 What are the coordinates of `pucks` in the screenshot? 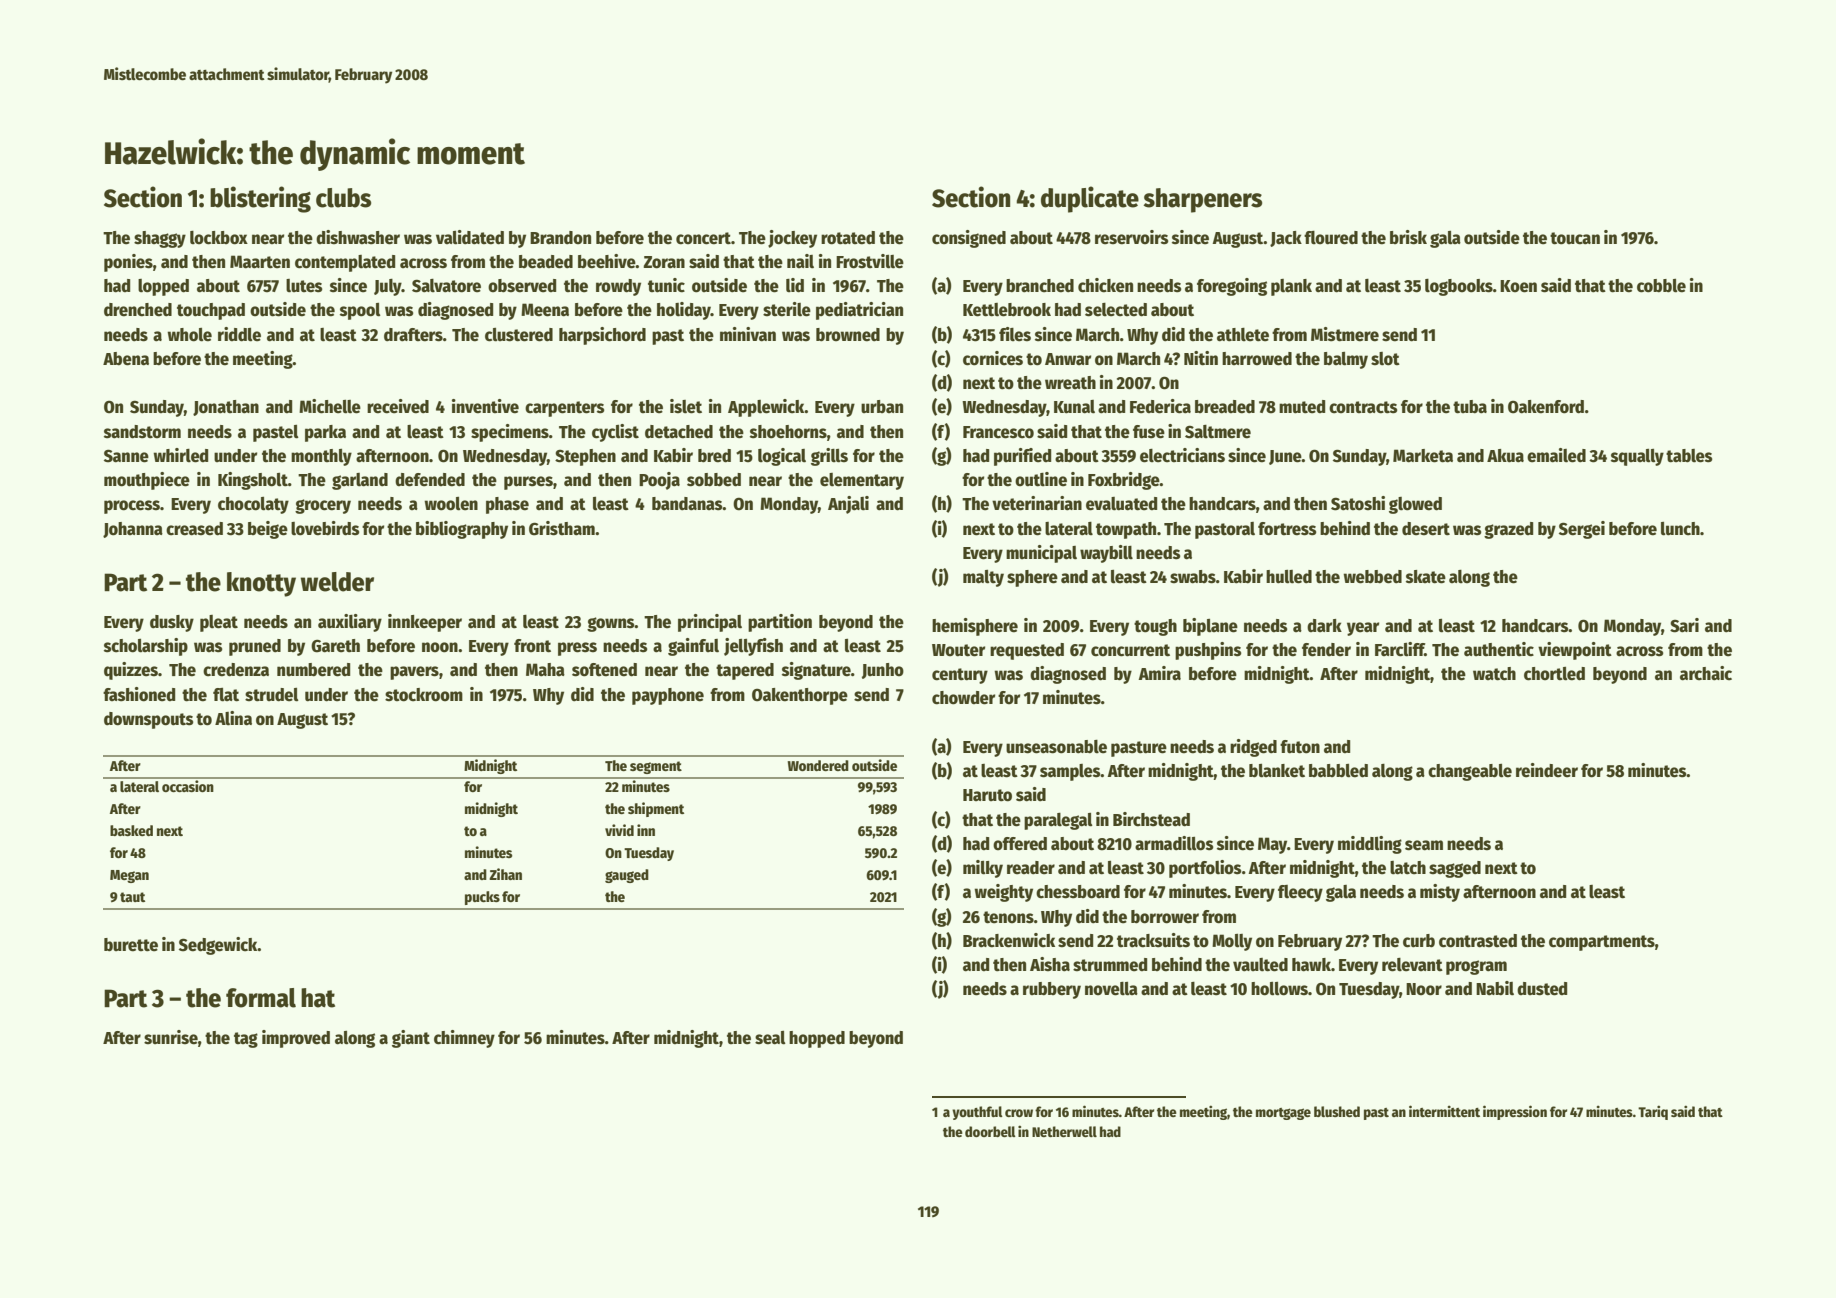 It's located at (482, 898).
